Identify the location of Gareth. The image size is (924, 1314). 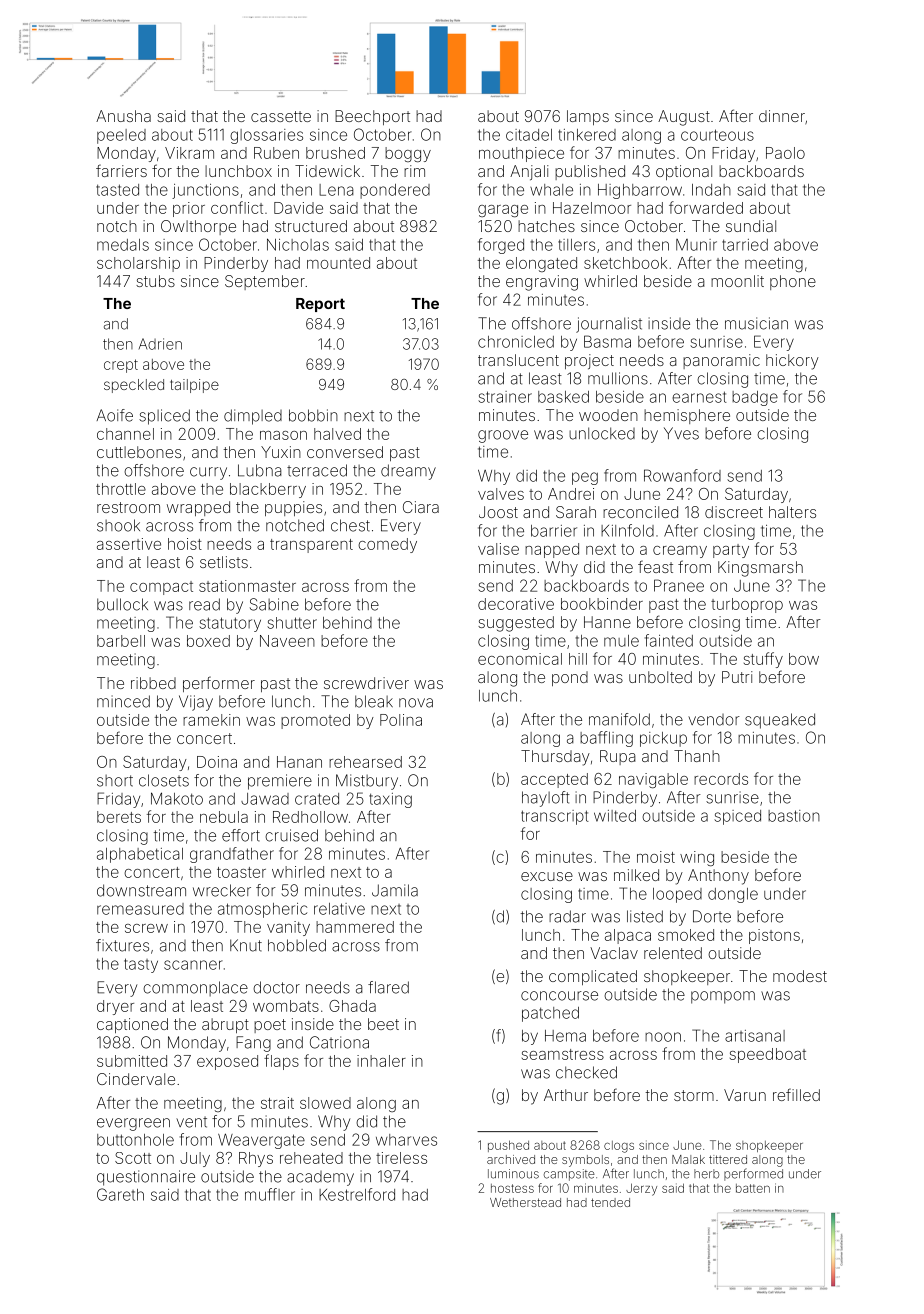
(120, 1194).
